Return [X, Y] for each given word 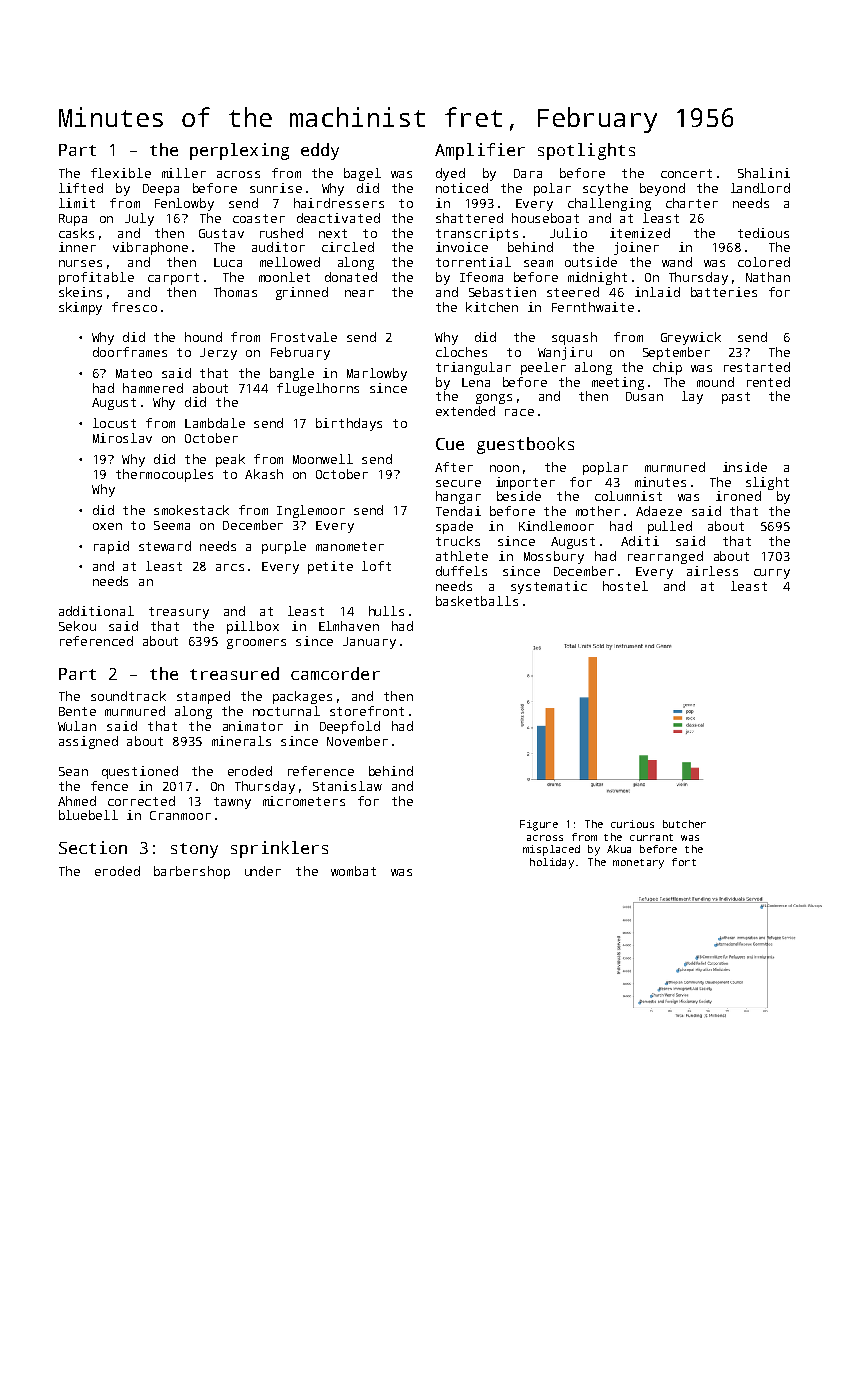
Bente [77, 711]
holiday [552, 863]
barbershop [192, 872]
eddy [320, 151]
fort [684, 862]
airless [712, 571]
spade [454, 527]
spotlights [586, 151]
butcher [684, 824]
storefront [367, 711]
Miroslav [122, 438]
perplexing [239, 151]
